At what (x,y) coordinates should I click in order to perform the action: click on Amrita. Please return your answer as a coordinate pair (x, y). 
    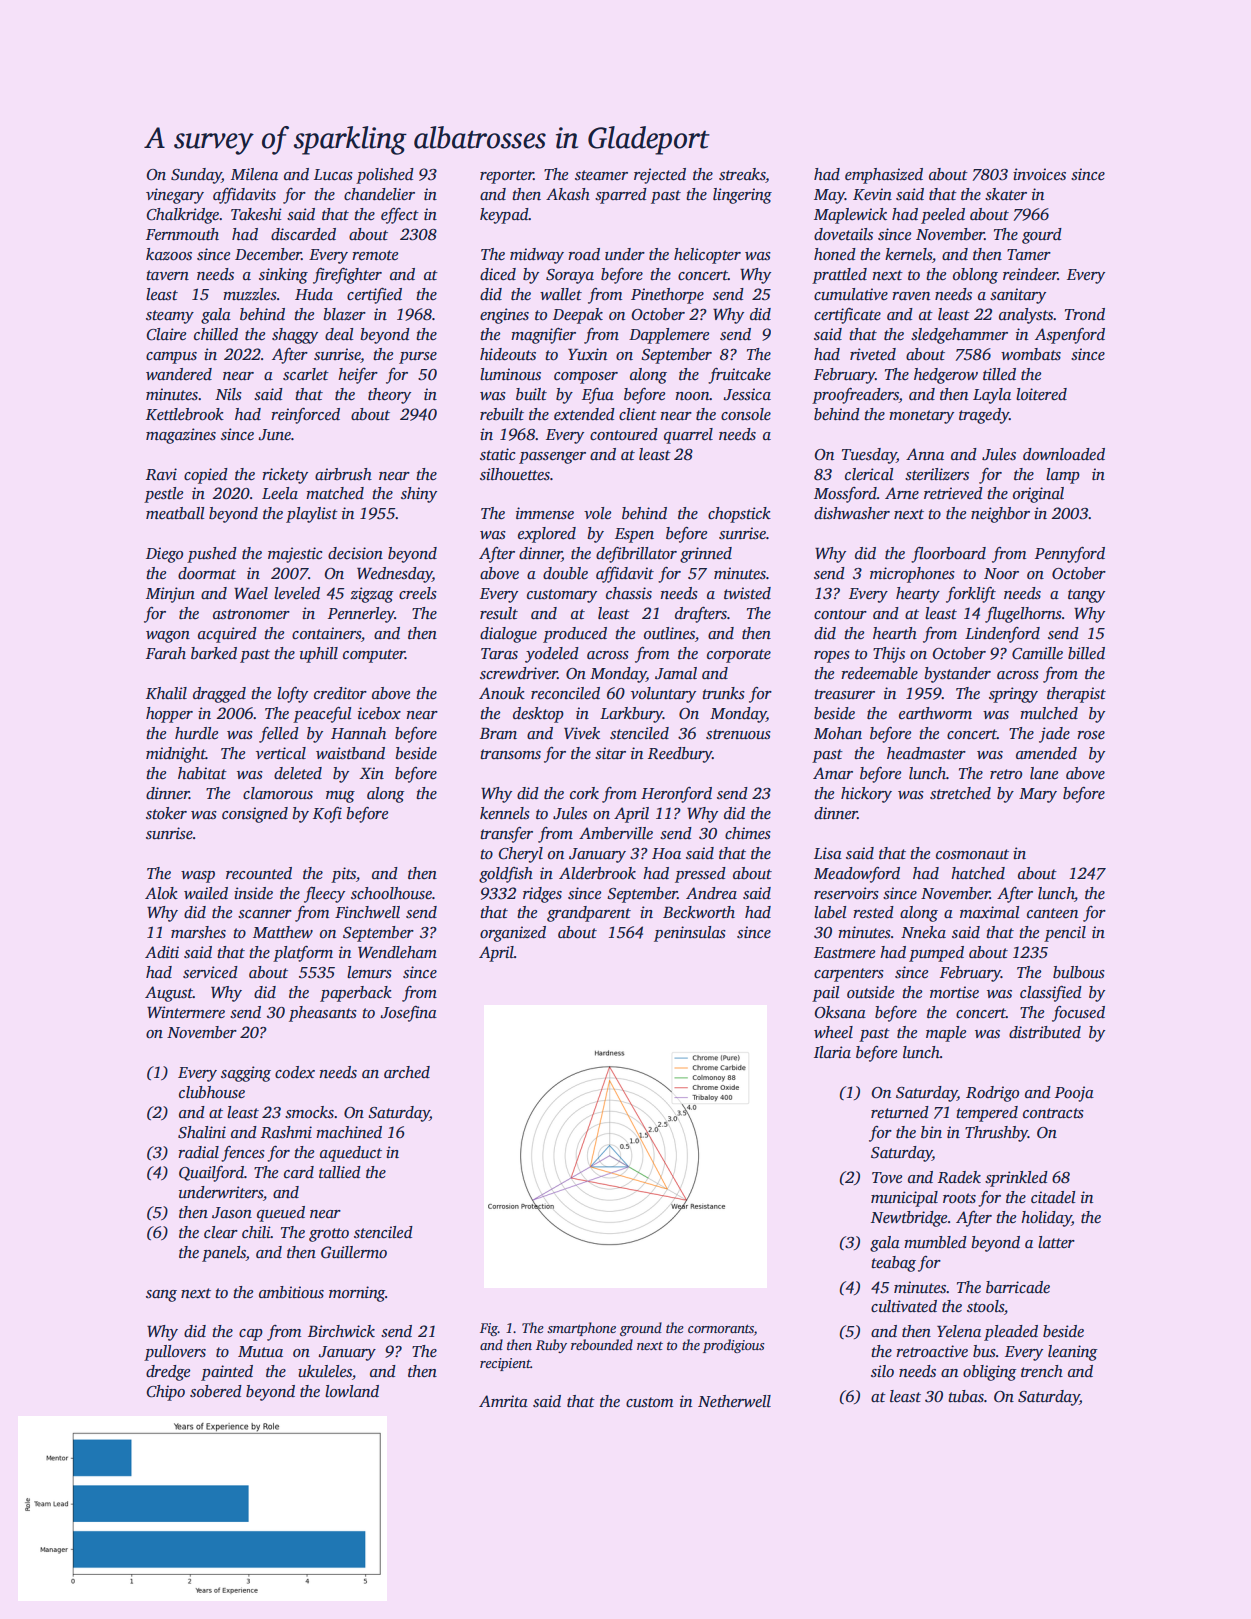
    Looking at the image, I should click on (503, 1401).
